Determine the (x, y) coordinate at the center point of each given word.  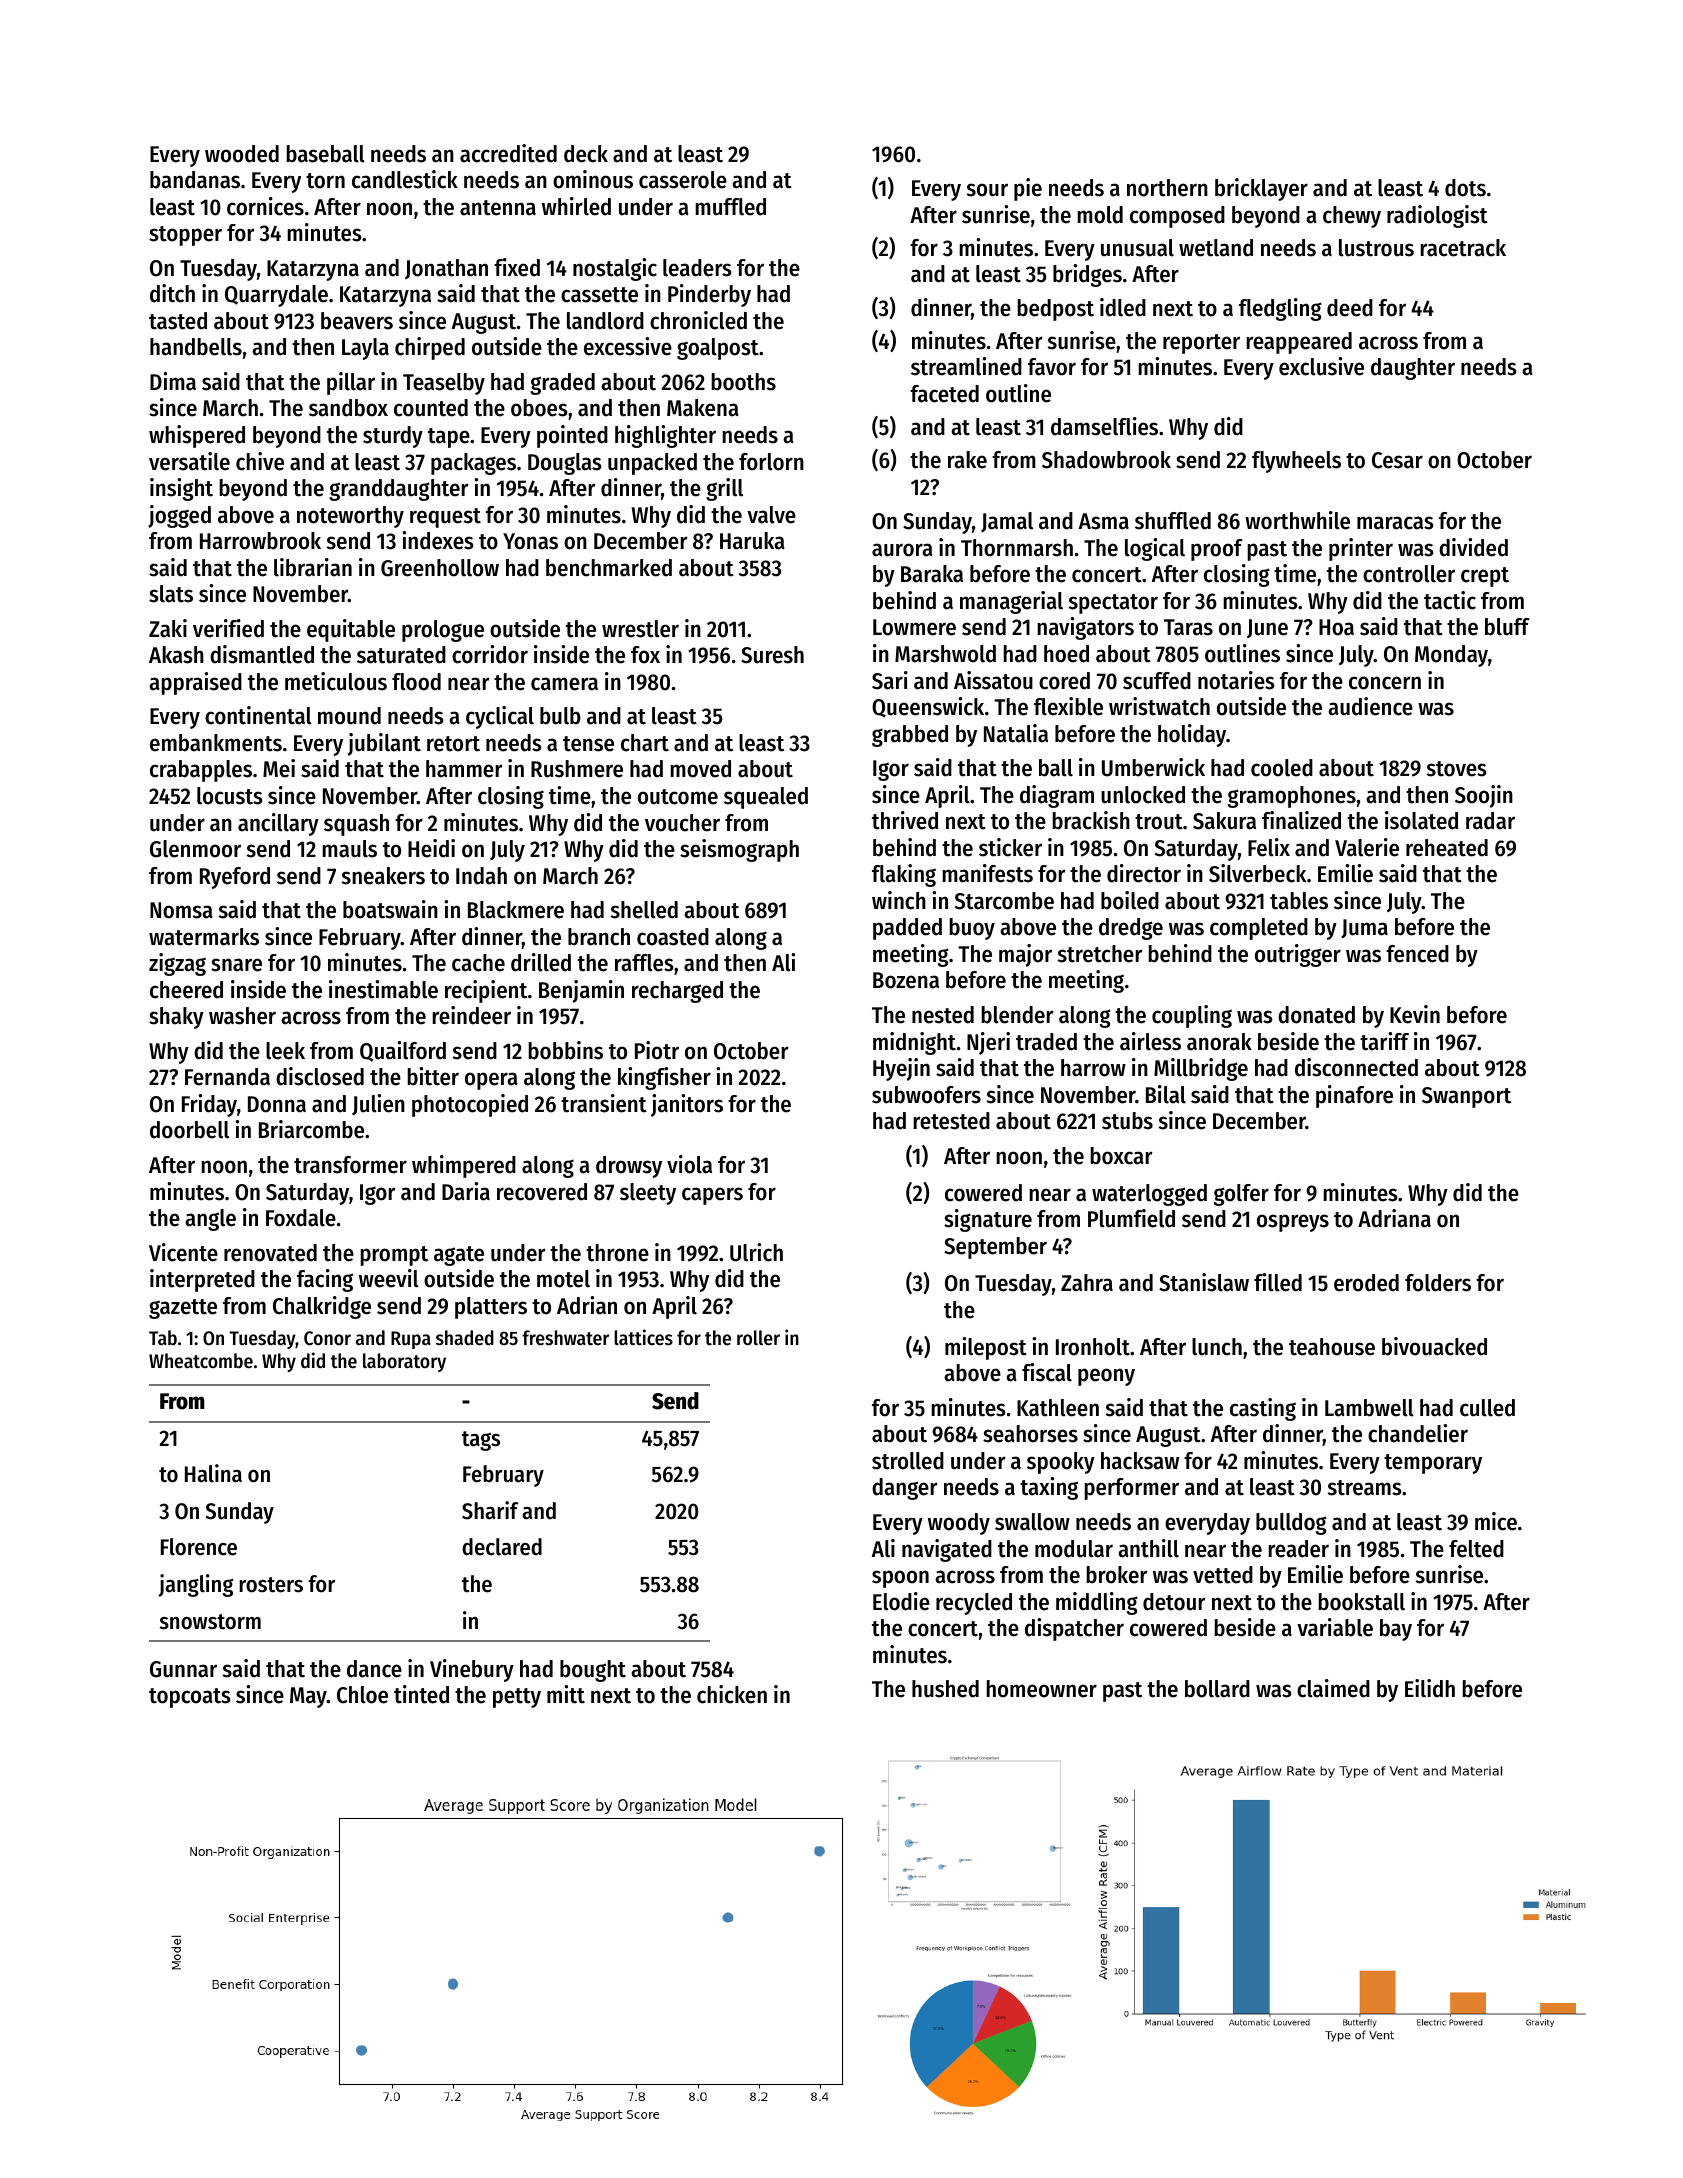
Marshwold (945, 654)
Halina (213, 1473)
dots (1465, 188)
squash (356, 825)
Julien (378, 1104)
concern (1385, 683)
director (1144, 873)
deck (586, 154)
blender (1017, 1015)
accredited (508, 153)
